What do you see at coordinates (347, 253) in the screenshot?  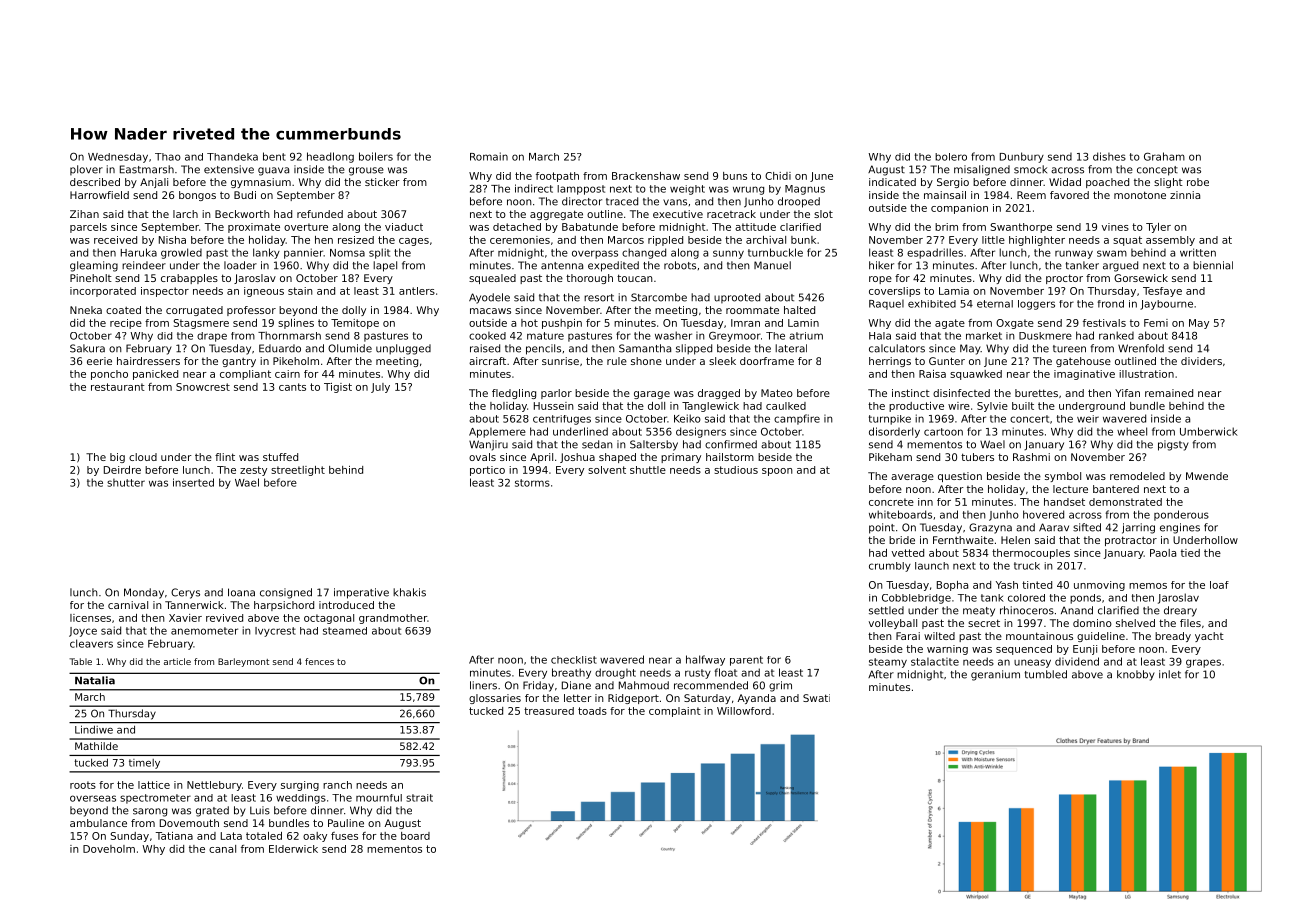 I see `Nomsa` at bounding box center [347, 253].
